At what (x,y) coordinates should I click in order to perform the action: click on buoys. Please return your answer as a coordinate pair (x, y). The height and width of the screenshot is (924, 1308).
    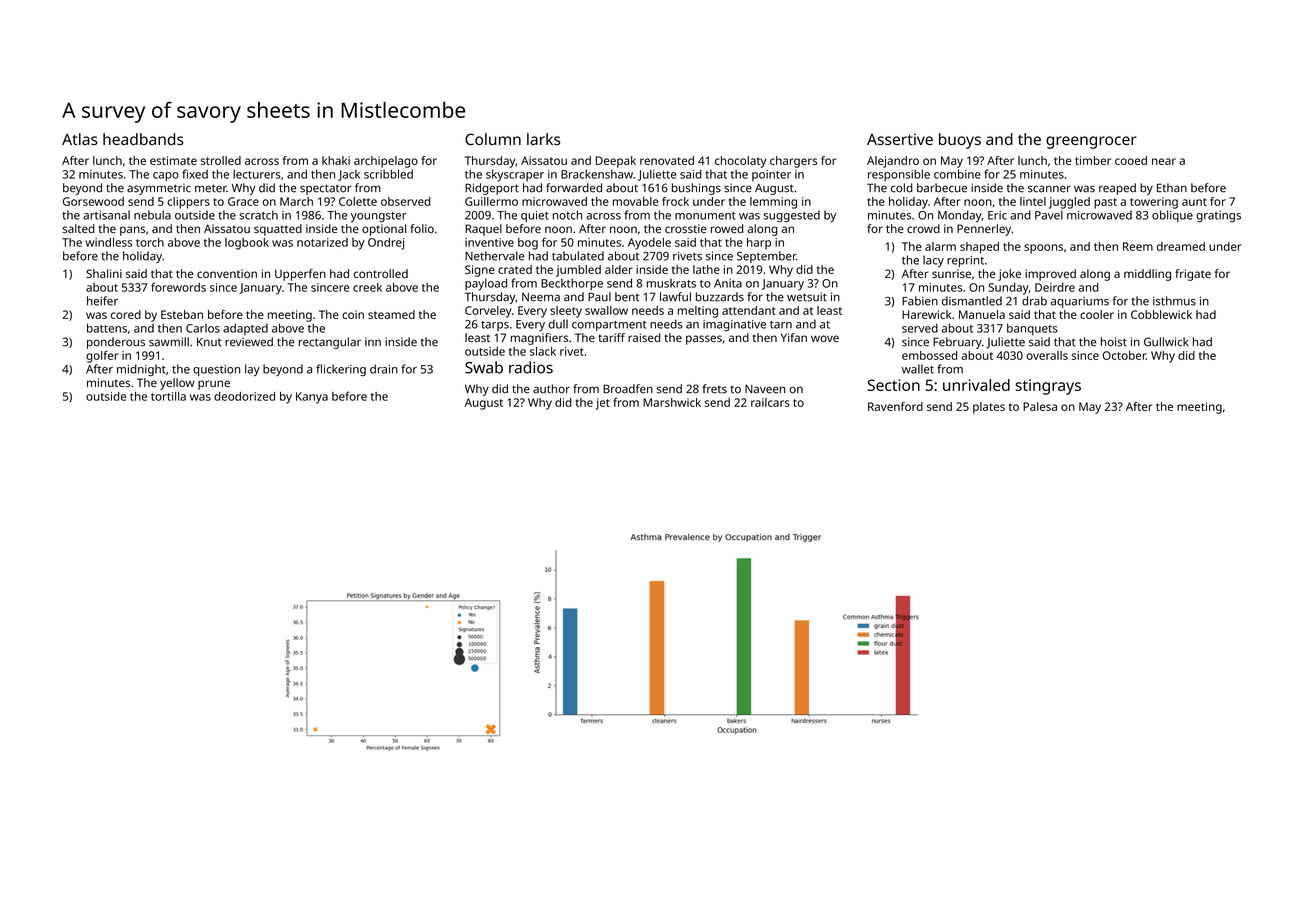
    Looking at the image, I should click on (960, 141).
